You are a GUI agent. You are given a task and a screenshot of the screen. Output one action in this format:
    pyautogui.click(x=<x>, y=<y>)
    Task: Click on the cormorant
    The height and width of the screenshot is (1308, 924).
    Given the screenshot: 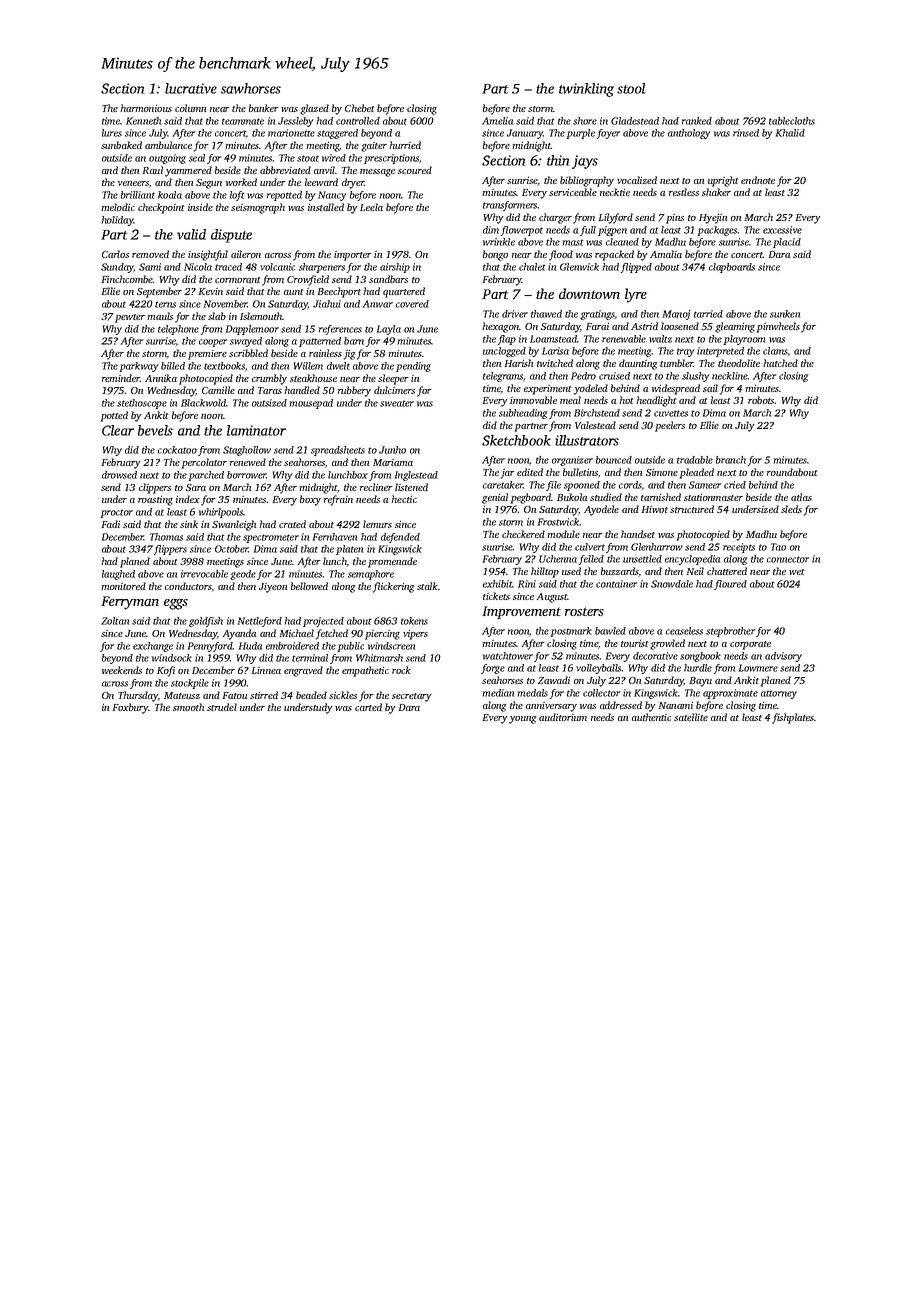 What is the action you would take?
    pyautogui.click(x=237, y=280)
